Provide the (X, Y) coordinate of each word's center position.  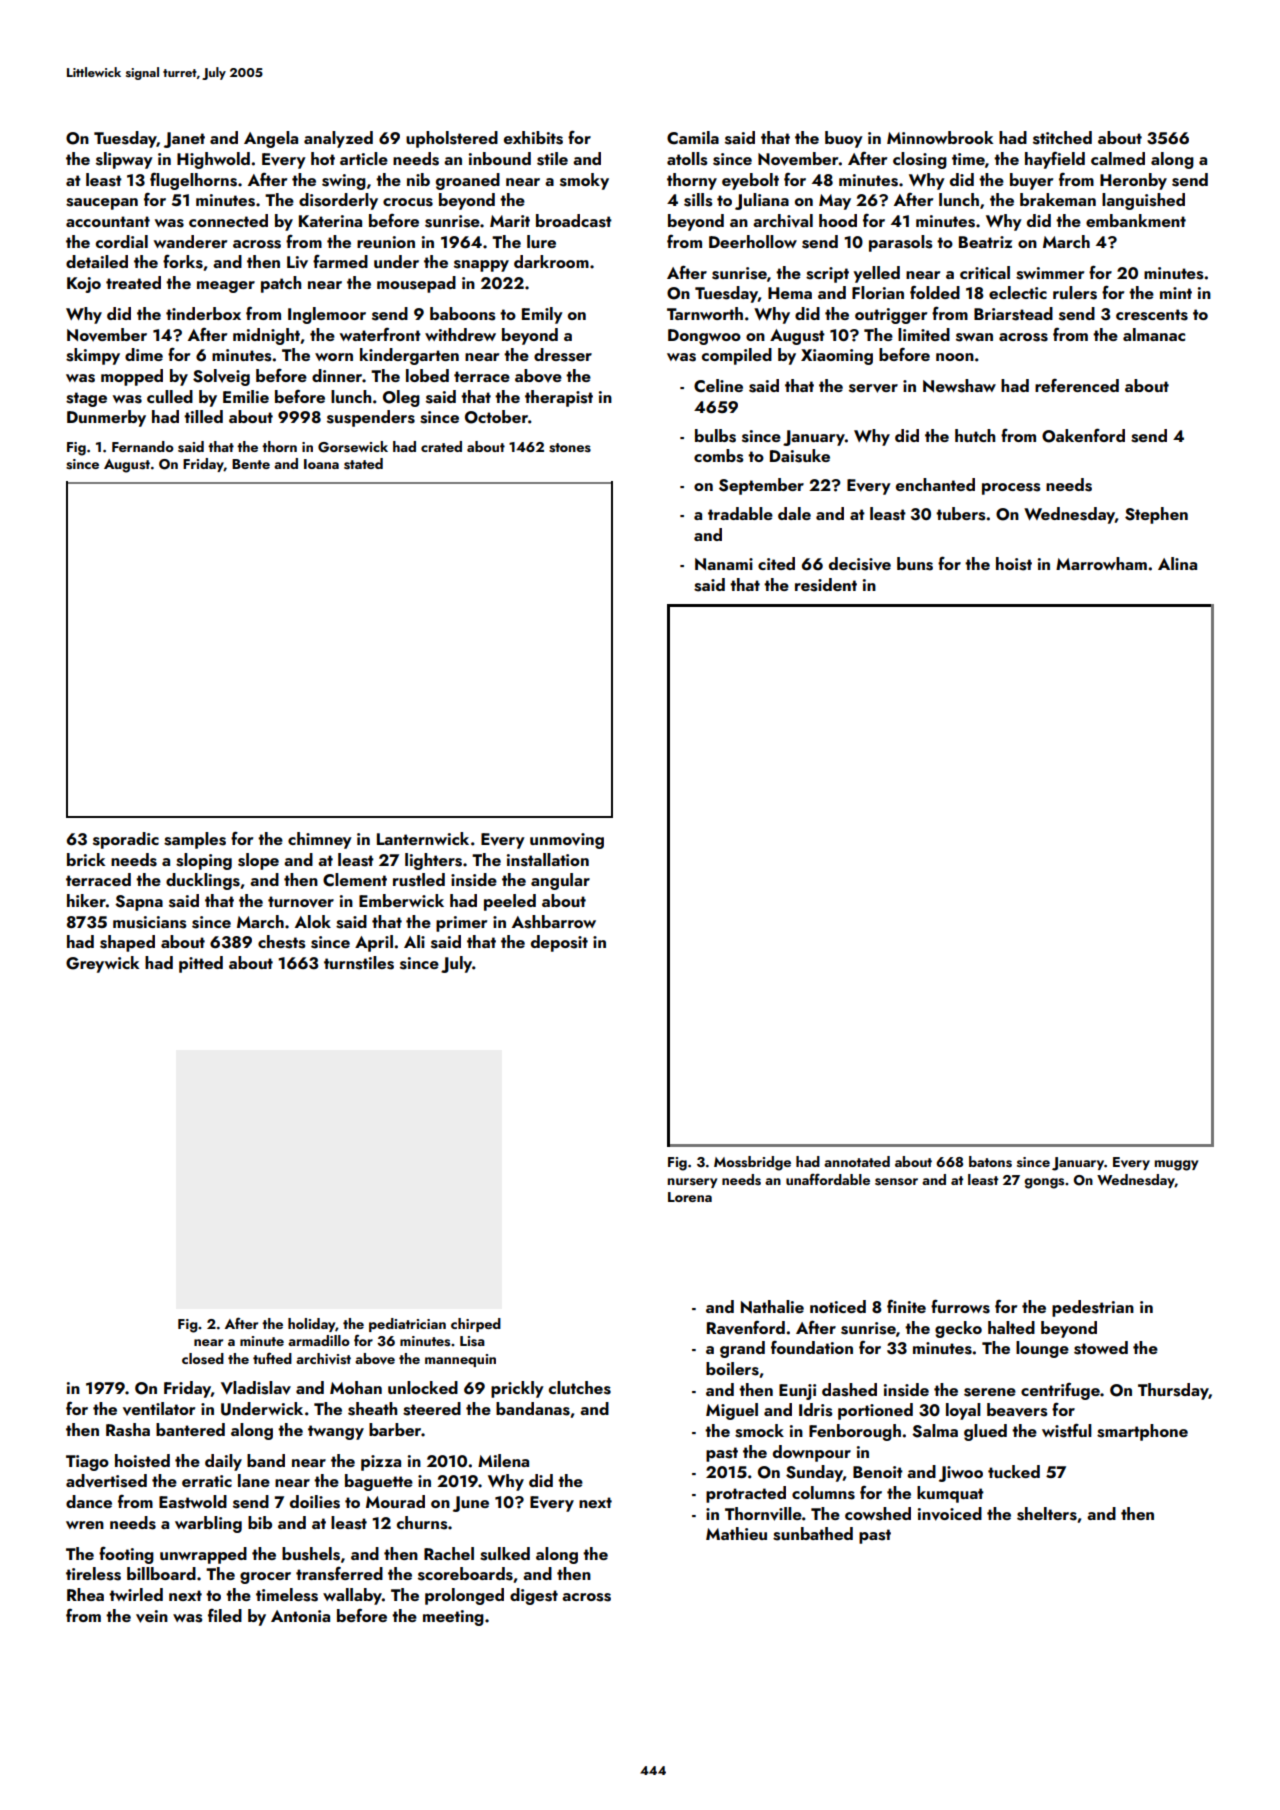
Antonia (300, 1616)
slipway (124, 160)
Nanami (724, 564)
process (1011, 489)
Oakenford (1083, 435)
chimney (320, 840)
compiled (737, 356)
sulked (505, 1554)
